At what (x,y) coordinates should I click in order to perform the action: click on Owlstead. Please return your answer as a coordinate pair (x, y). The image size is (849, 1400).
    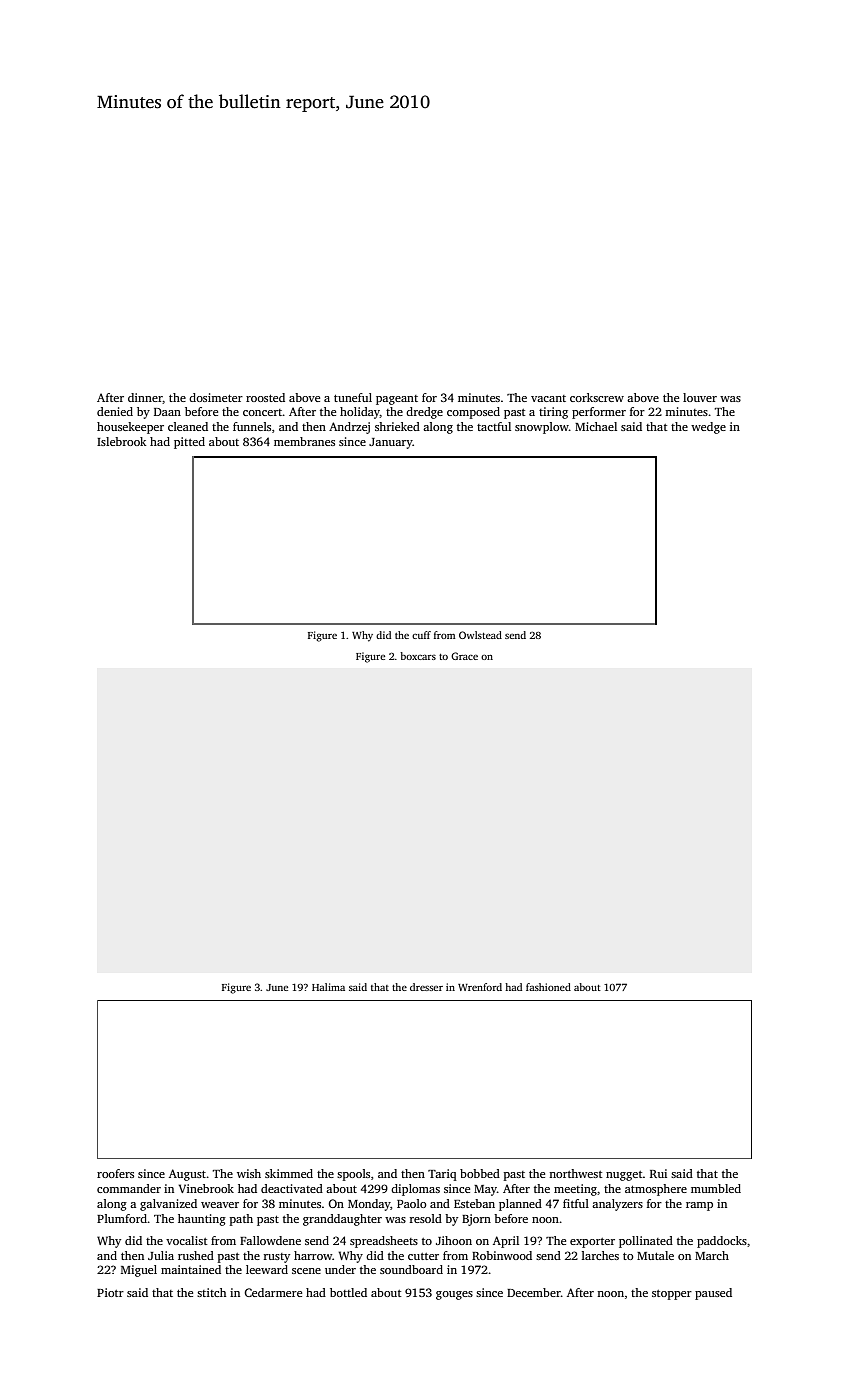
    Looking at the image, I should click on (480, 635).
